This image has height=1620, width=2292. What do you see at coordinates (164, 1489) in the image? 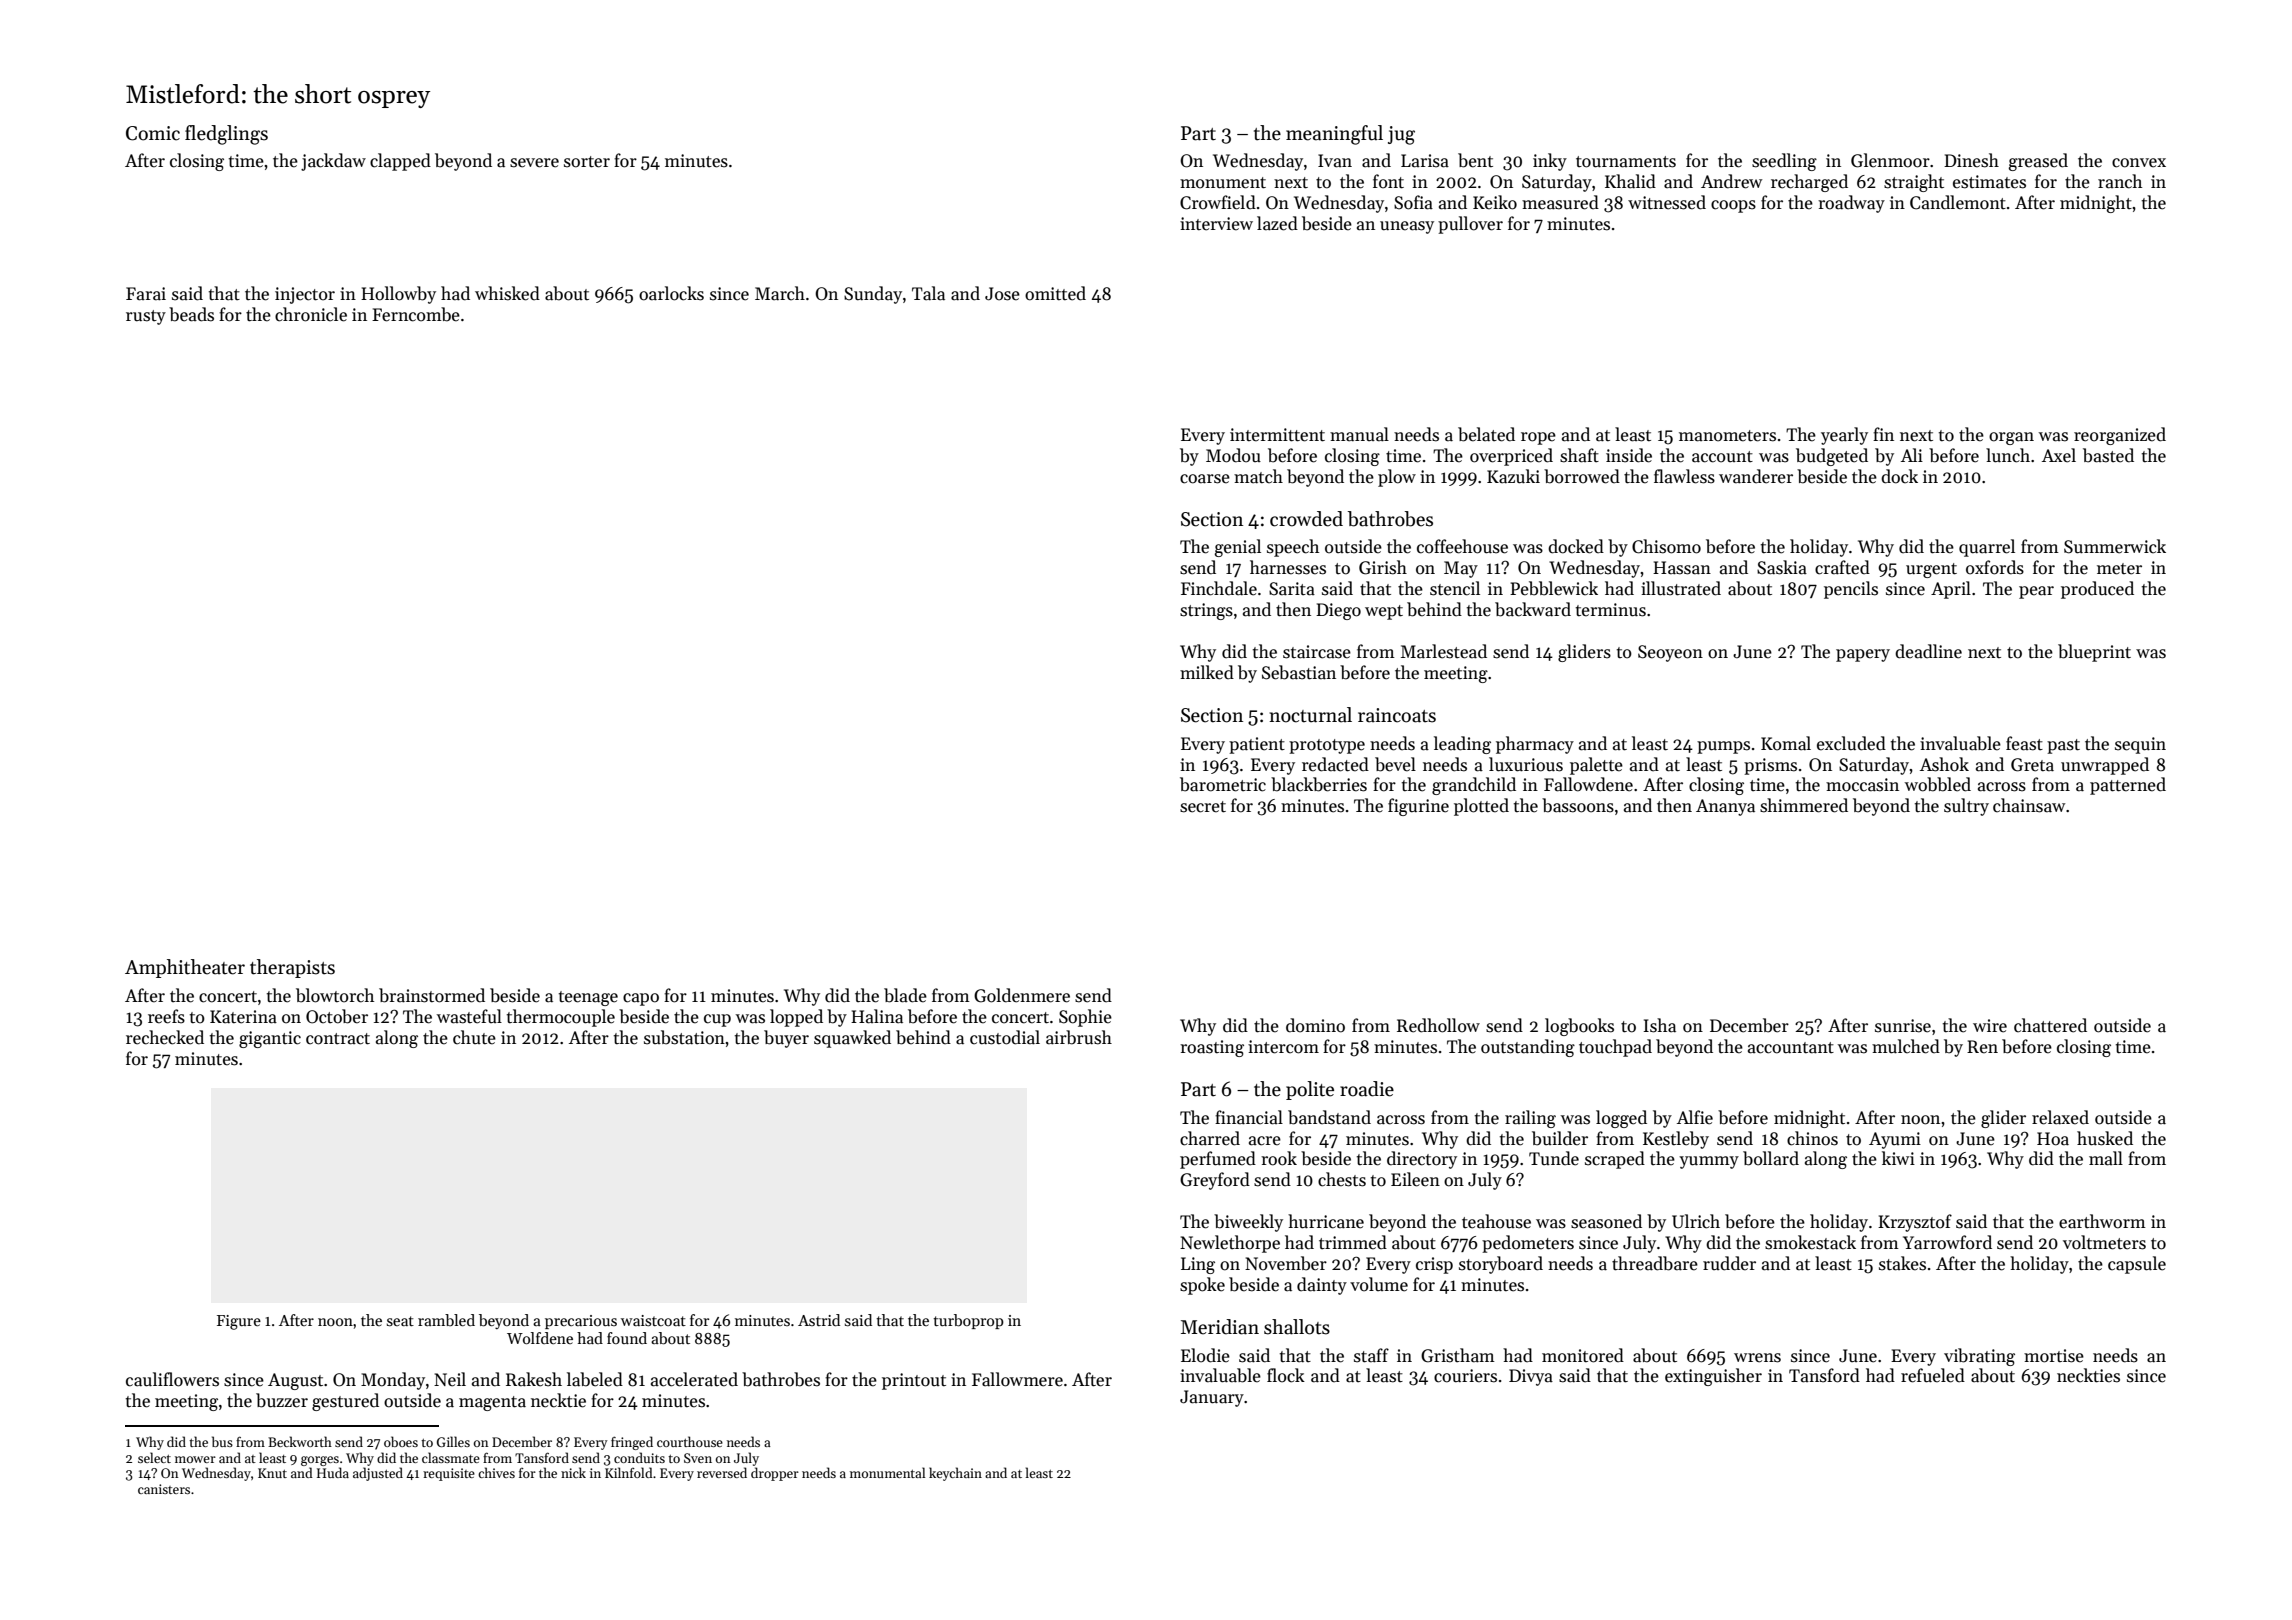
I see `canisters` at bounding box center [164, 1489].
